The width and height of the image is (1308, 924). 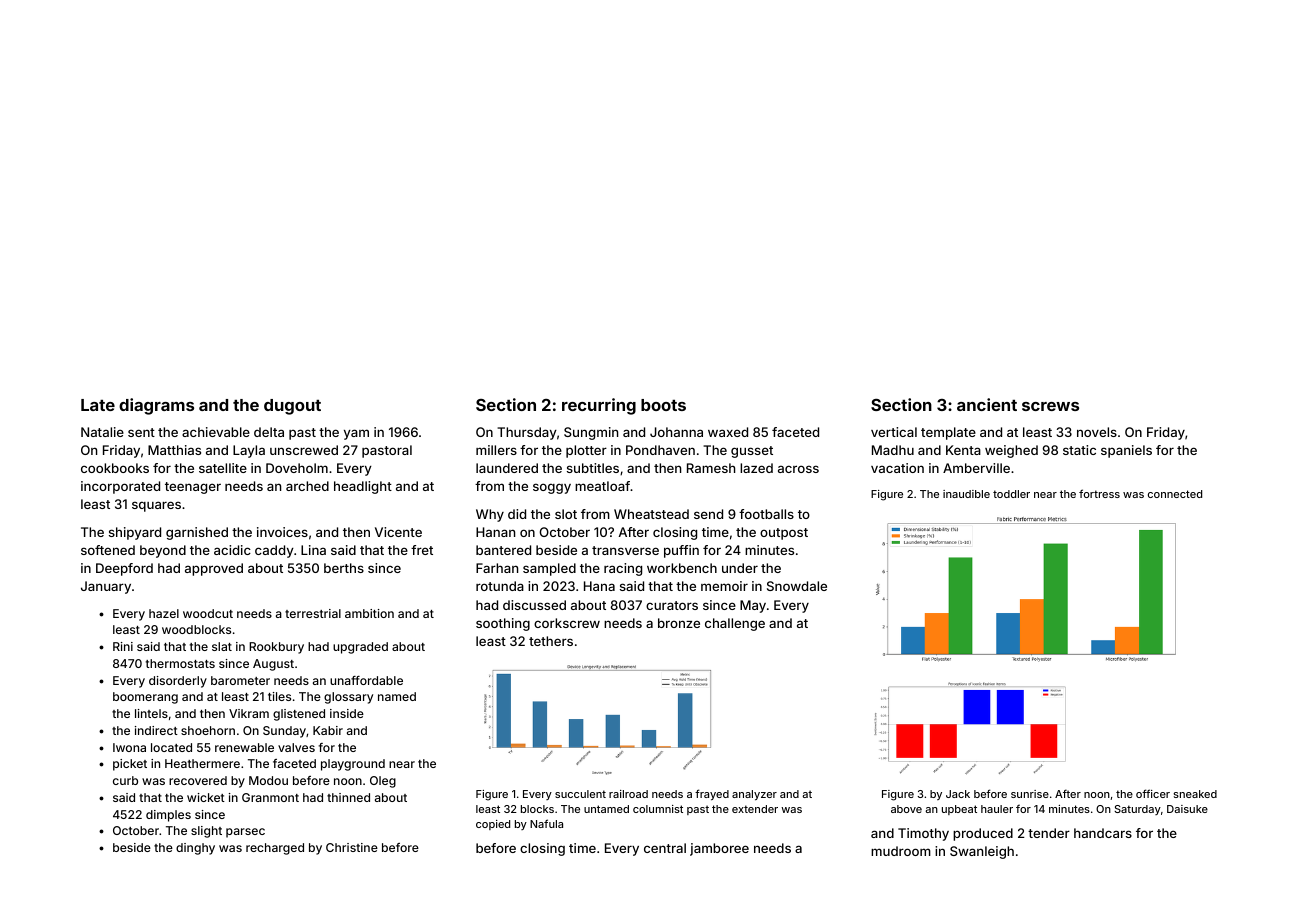 What do you see at coordinates (711, 468) in the image?
I see `Ramesh` at bounding box center [711, 468].
